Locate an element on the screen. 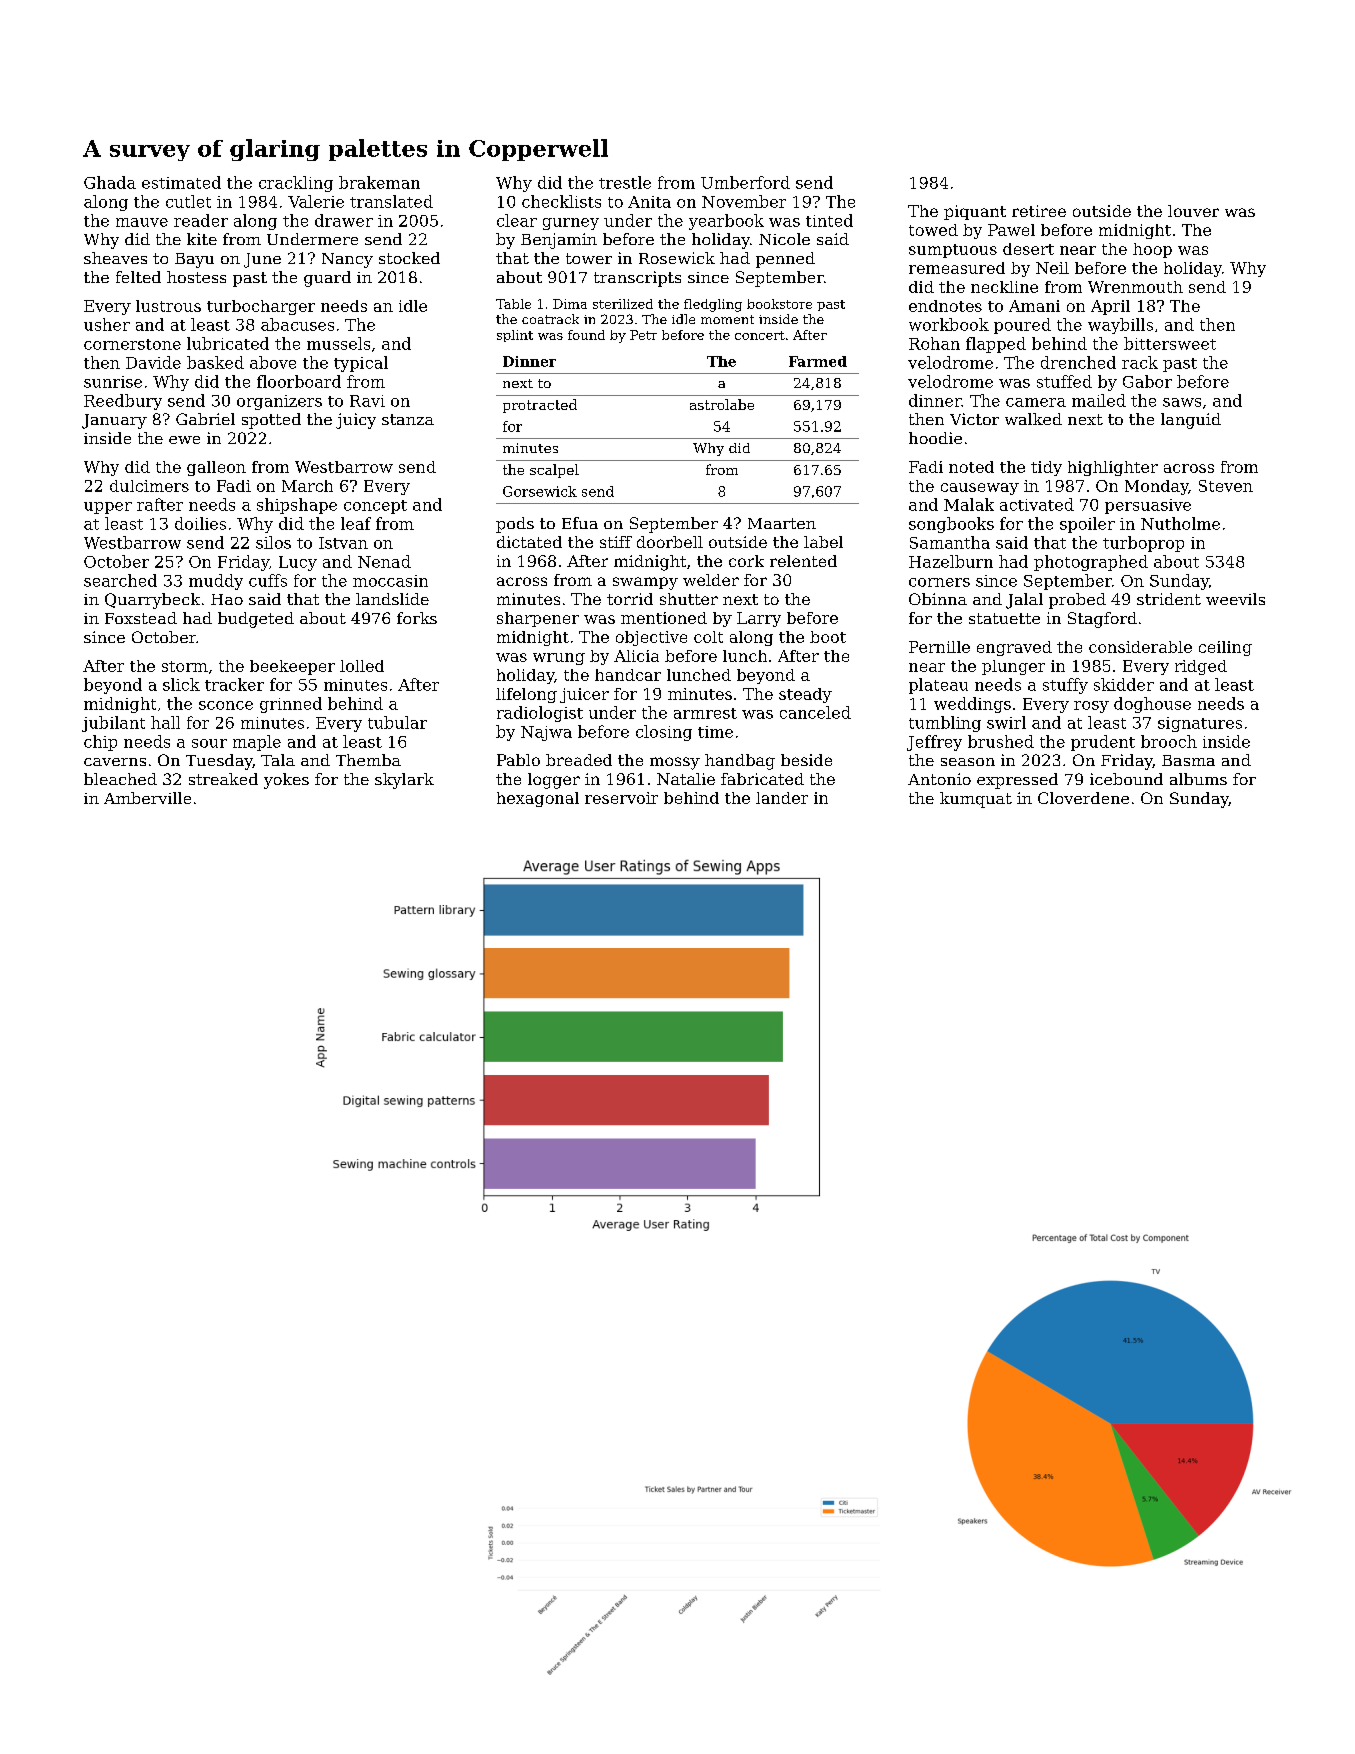 This screenshot has height=1754, width=1355. workbook is located at coordinates (949, 324).
